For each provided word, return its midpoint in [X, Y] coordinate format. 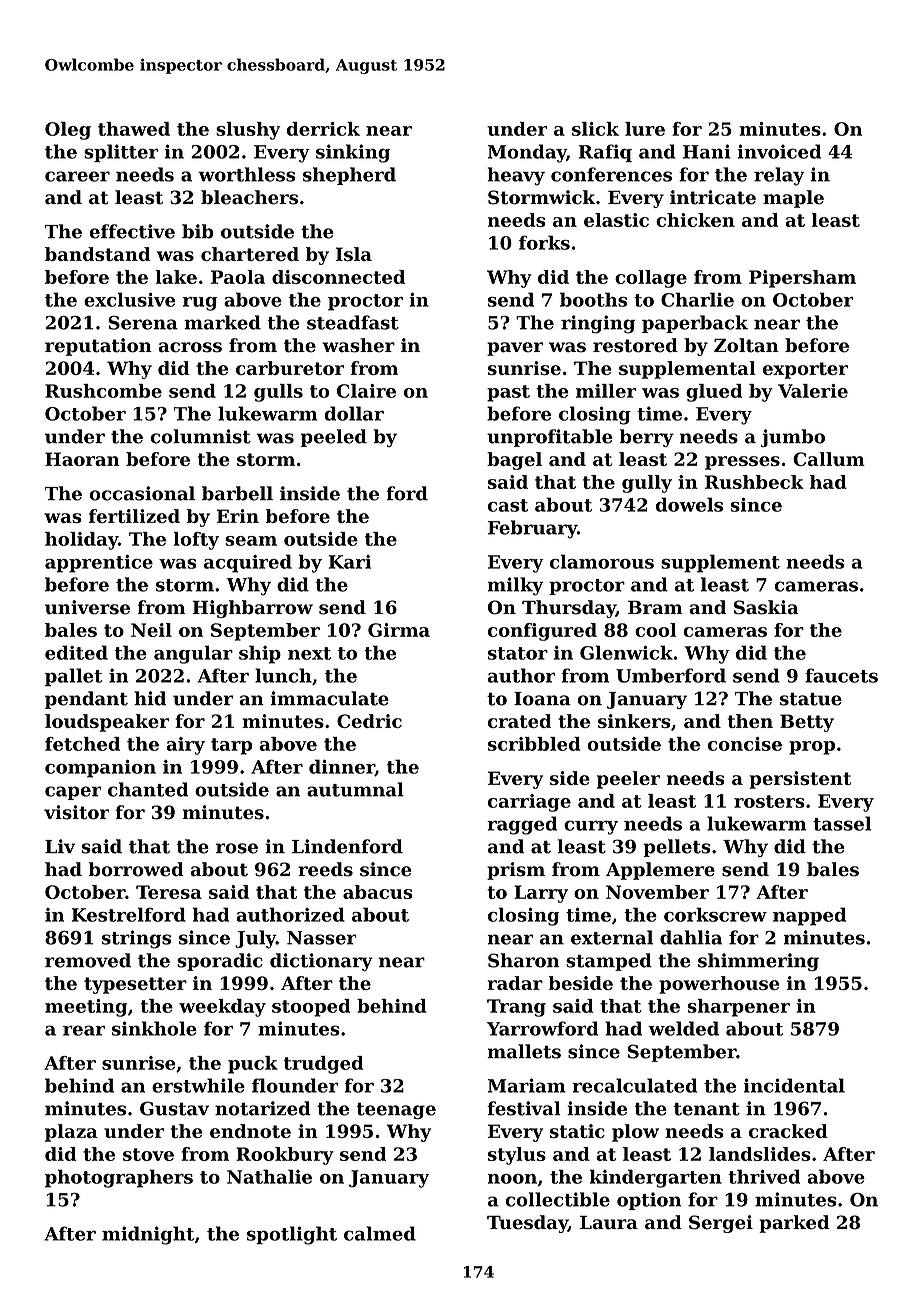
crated [519, 721]
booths [593, 299]
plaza [71, 1133]
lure [645, 129]
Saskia [766, 607]
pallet [74, 677]
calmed [380, 1233]
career [77, 176]
